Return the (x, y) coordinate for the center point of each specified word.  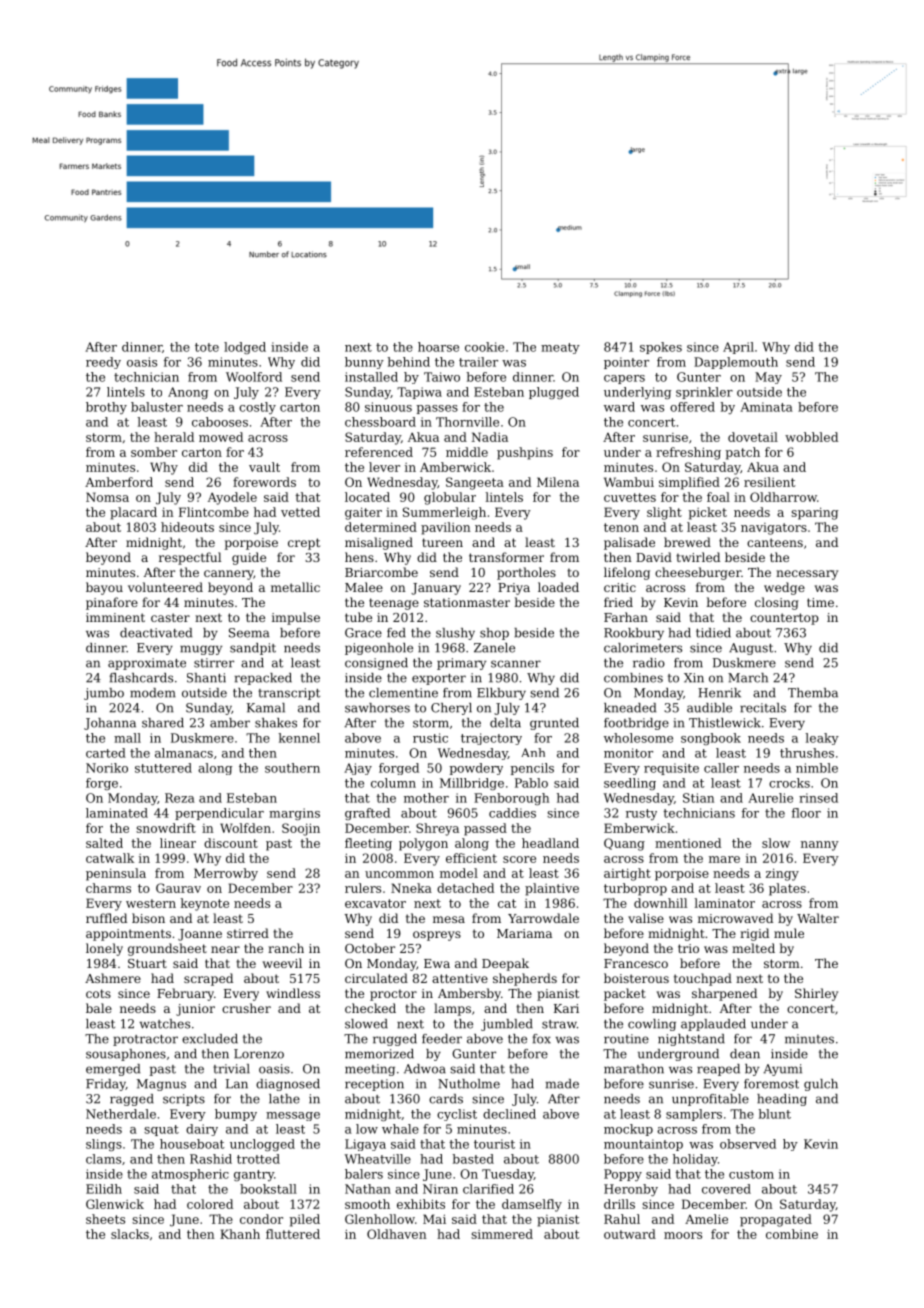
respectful (190, 558)
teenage (394, 604)
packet (625, 994)
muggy (201, 650)
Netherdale (121, 1114)
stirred (248, 933)
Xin (694, 678)
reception (374, 1085)
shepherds (525, 979)
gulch (821, 1085)
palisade (629, 543)
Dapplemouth (736, 363)
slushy (455, 634)
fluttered (293, 1234)
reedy (103, 363)
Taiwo (442, 377)
